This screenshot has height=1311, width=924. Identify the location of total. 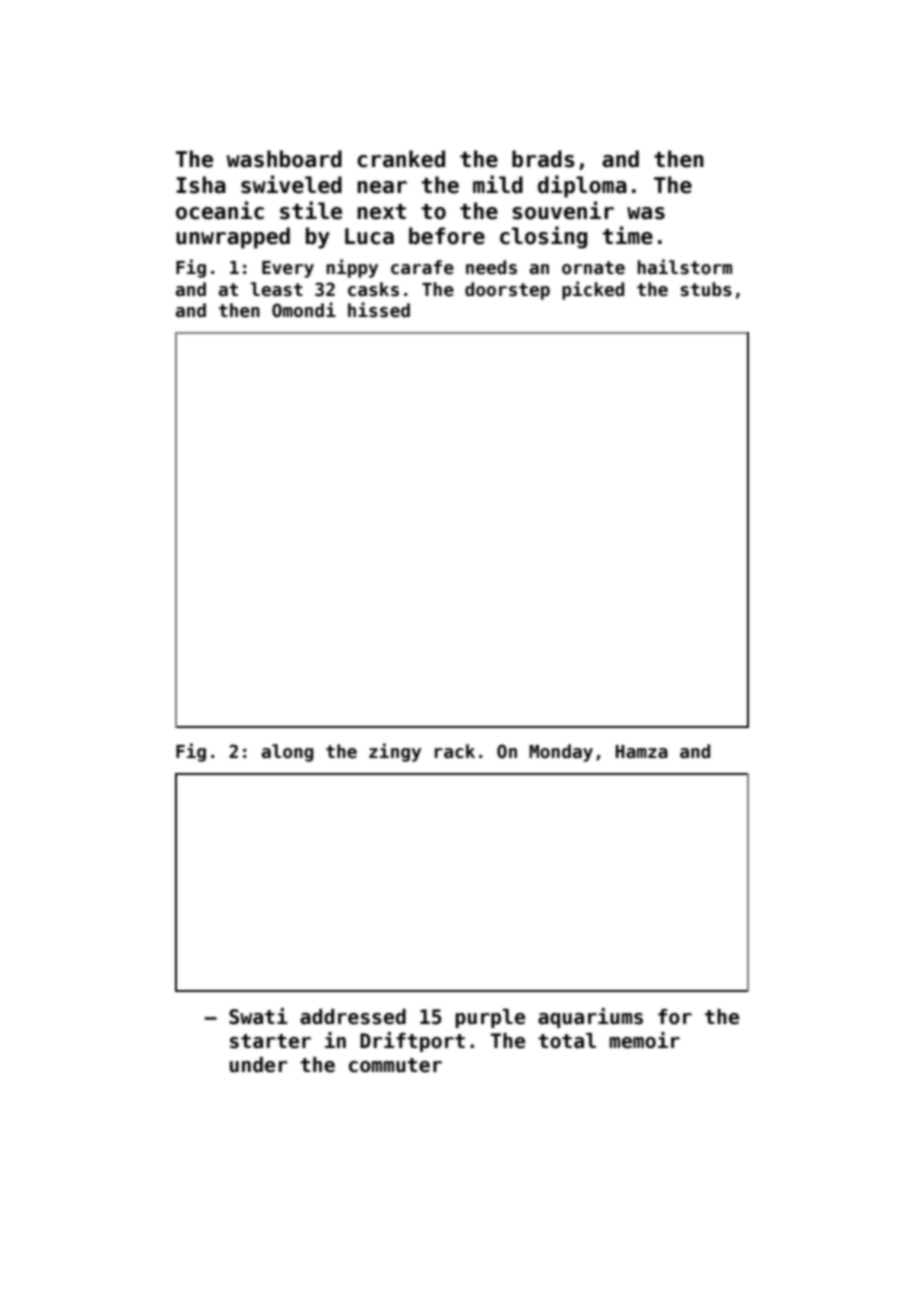
(567, 1041).
